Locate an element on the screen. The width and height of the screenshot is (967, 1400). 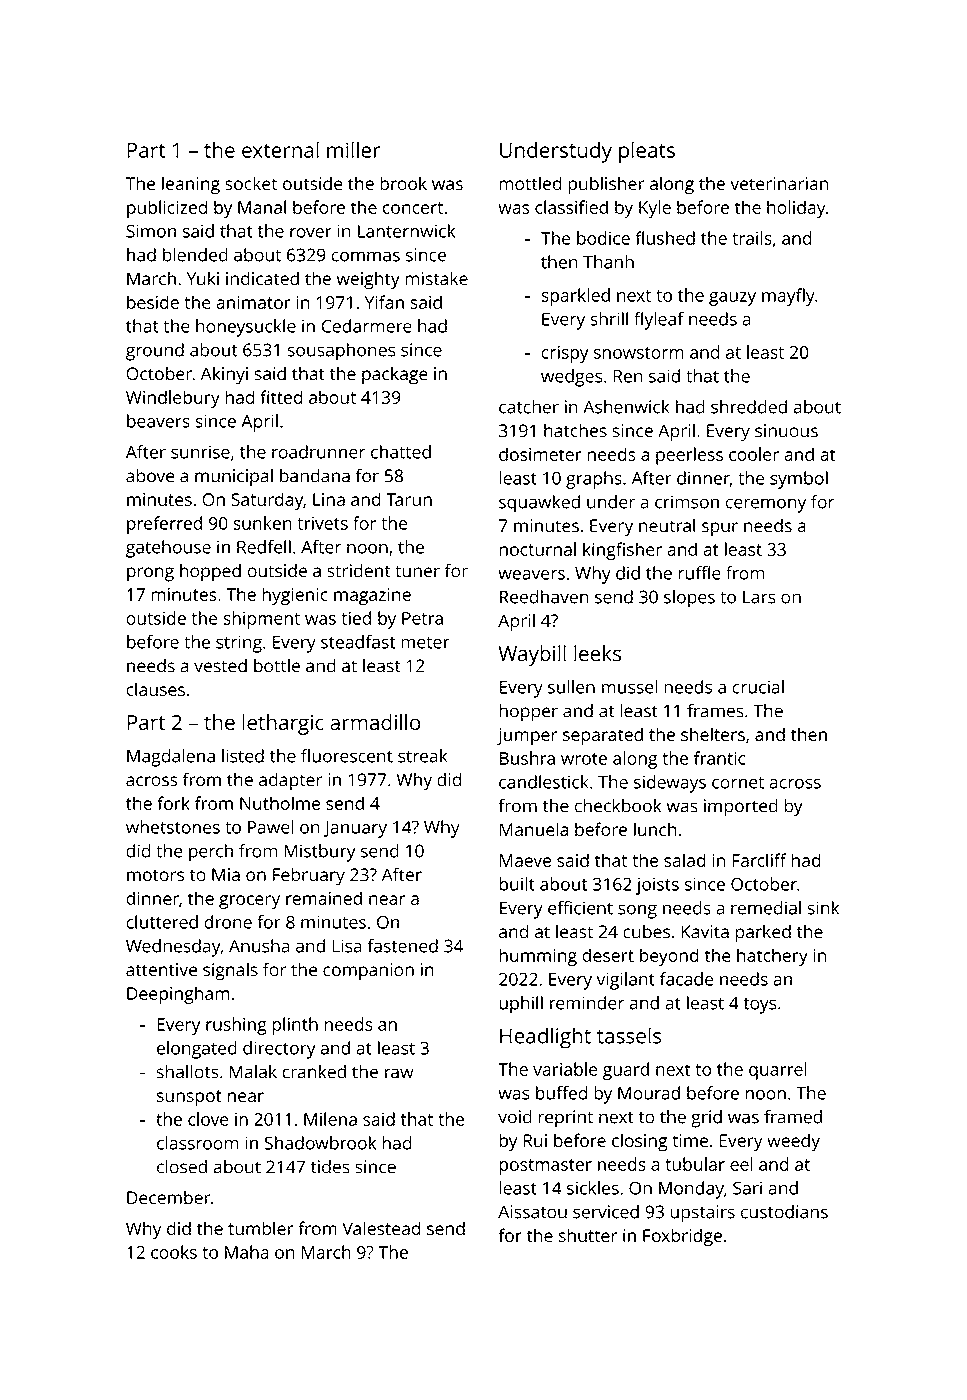
tides is located at coordinates (330, 1166).
